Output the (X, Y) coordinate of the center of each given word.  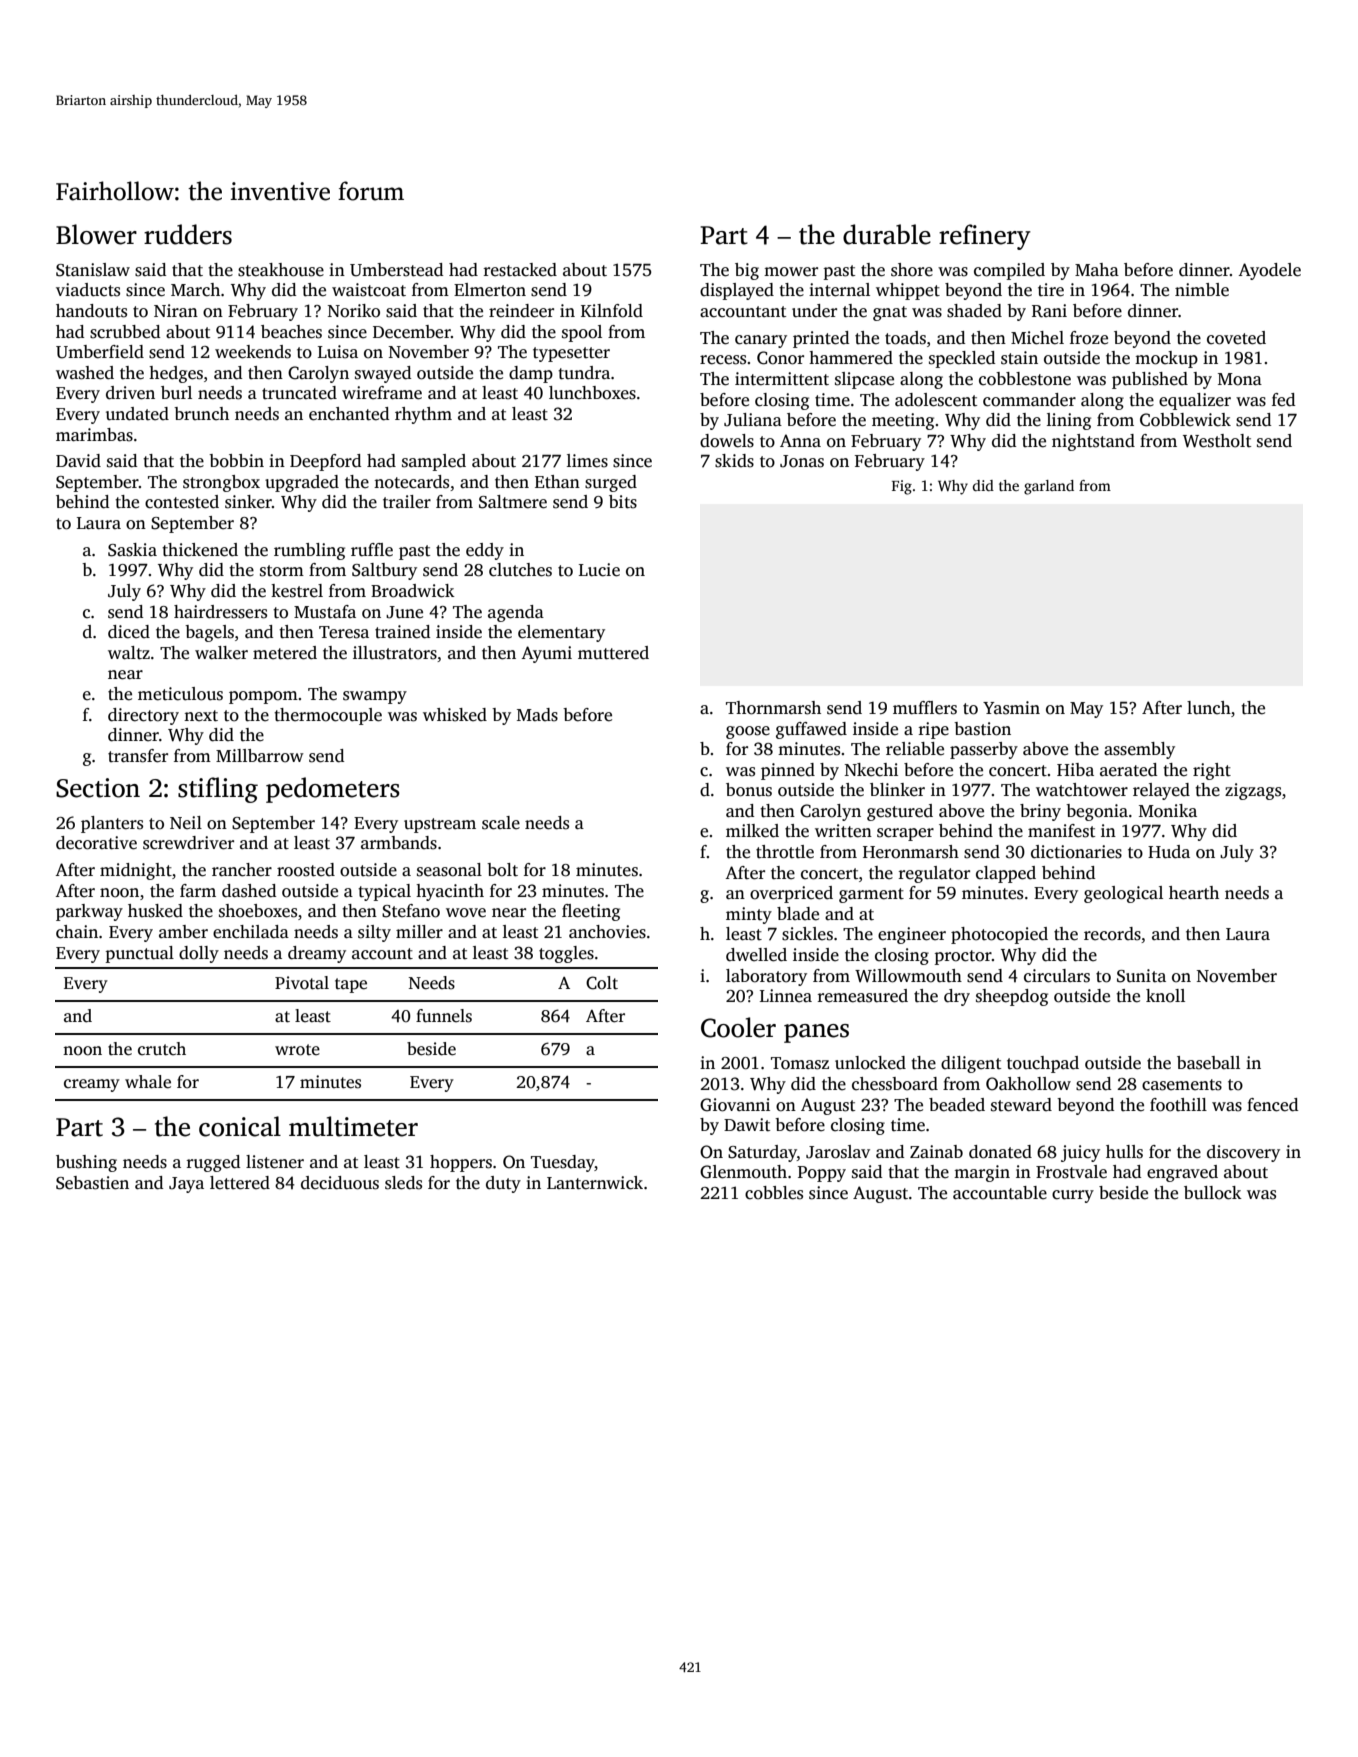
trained (402, 632)
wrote (297, 1050)
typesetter (571, 354)
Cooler (738, 1027)
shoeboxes (258, 911)
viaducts (88, 290)
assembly (1139, 750)
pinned (788, 771)
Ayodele (1269, 271)
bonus (749, 790)
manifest (1061, 831)
